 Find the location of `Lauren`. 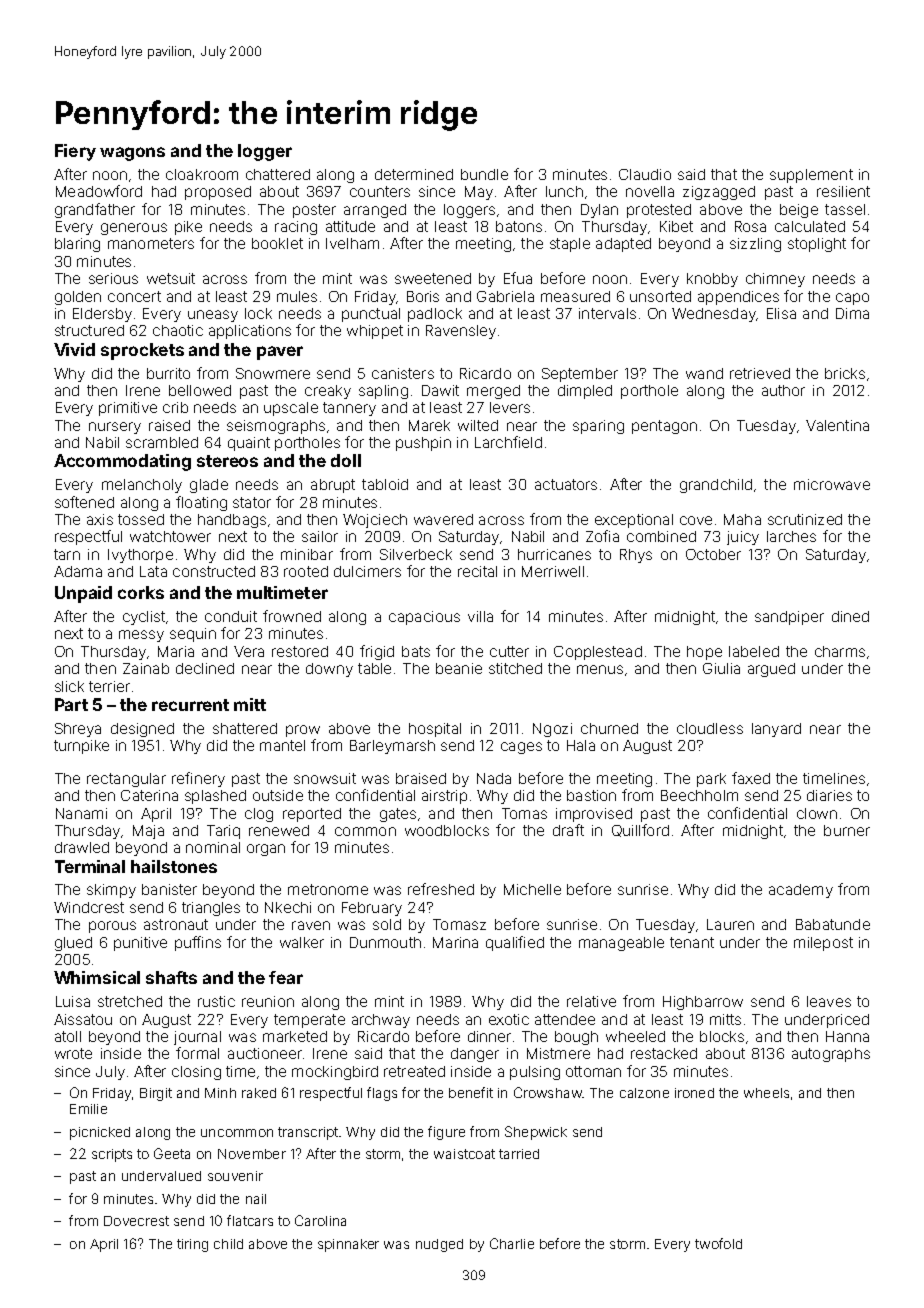

Lauren is located at coordinates (730, 924).
